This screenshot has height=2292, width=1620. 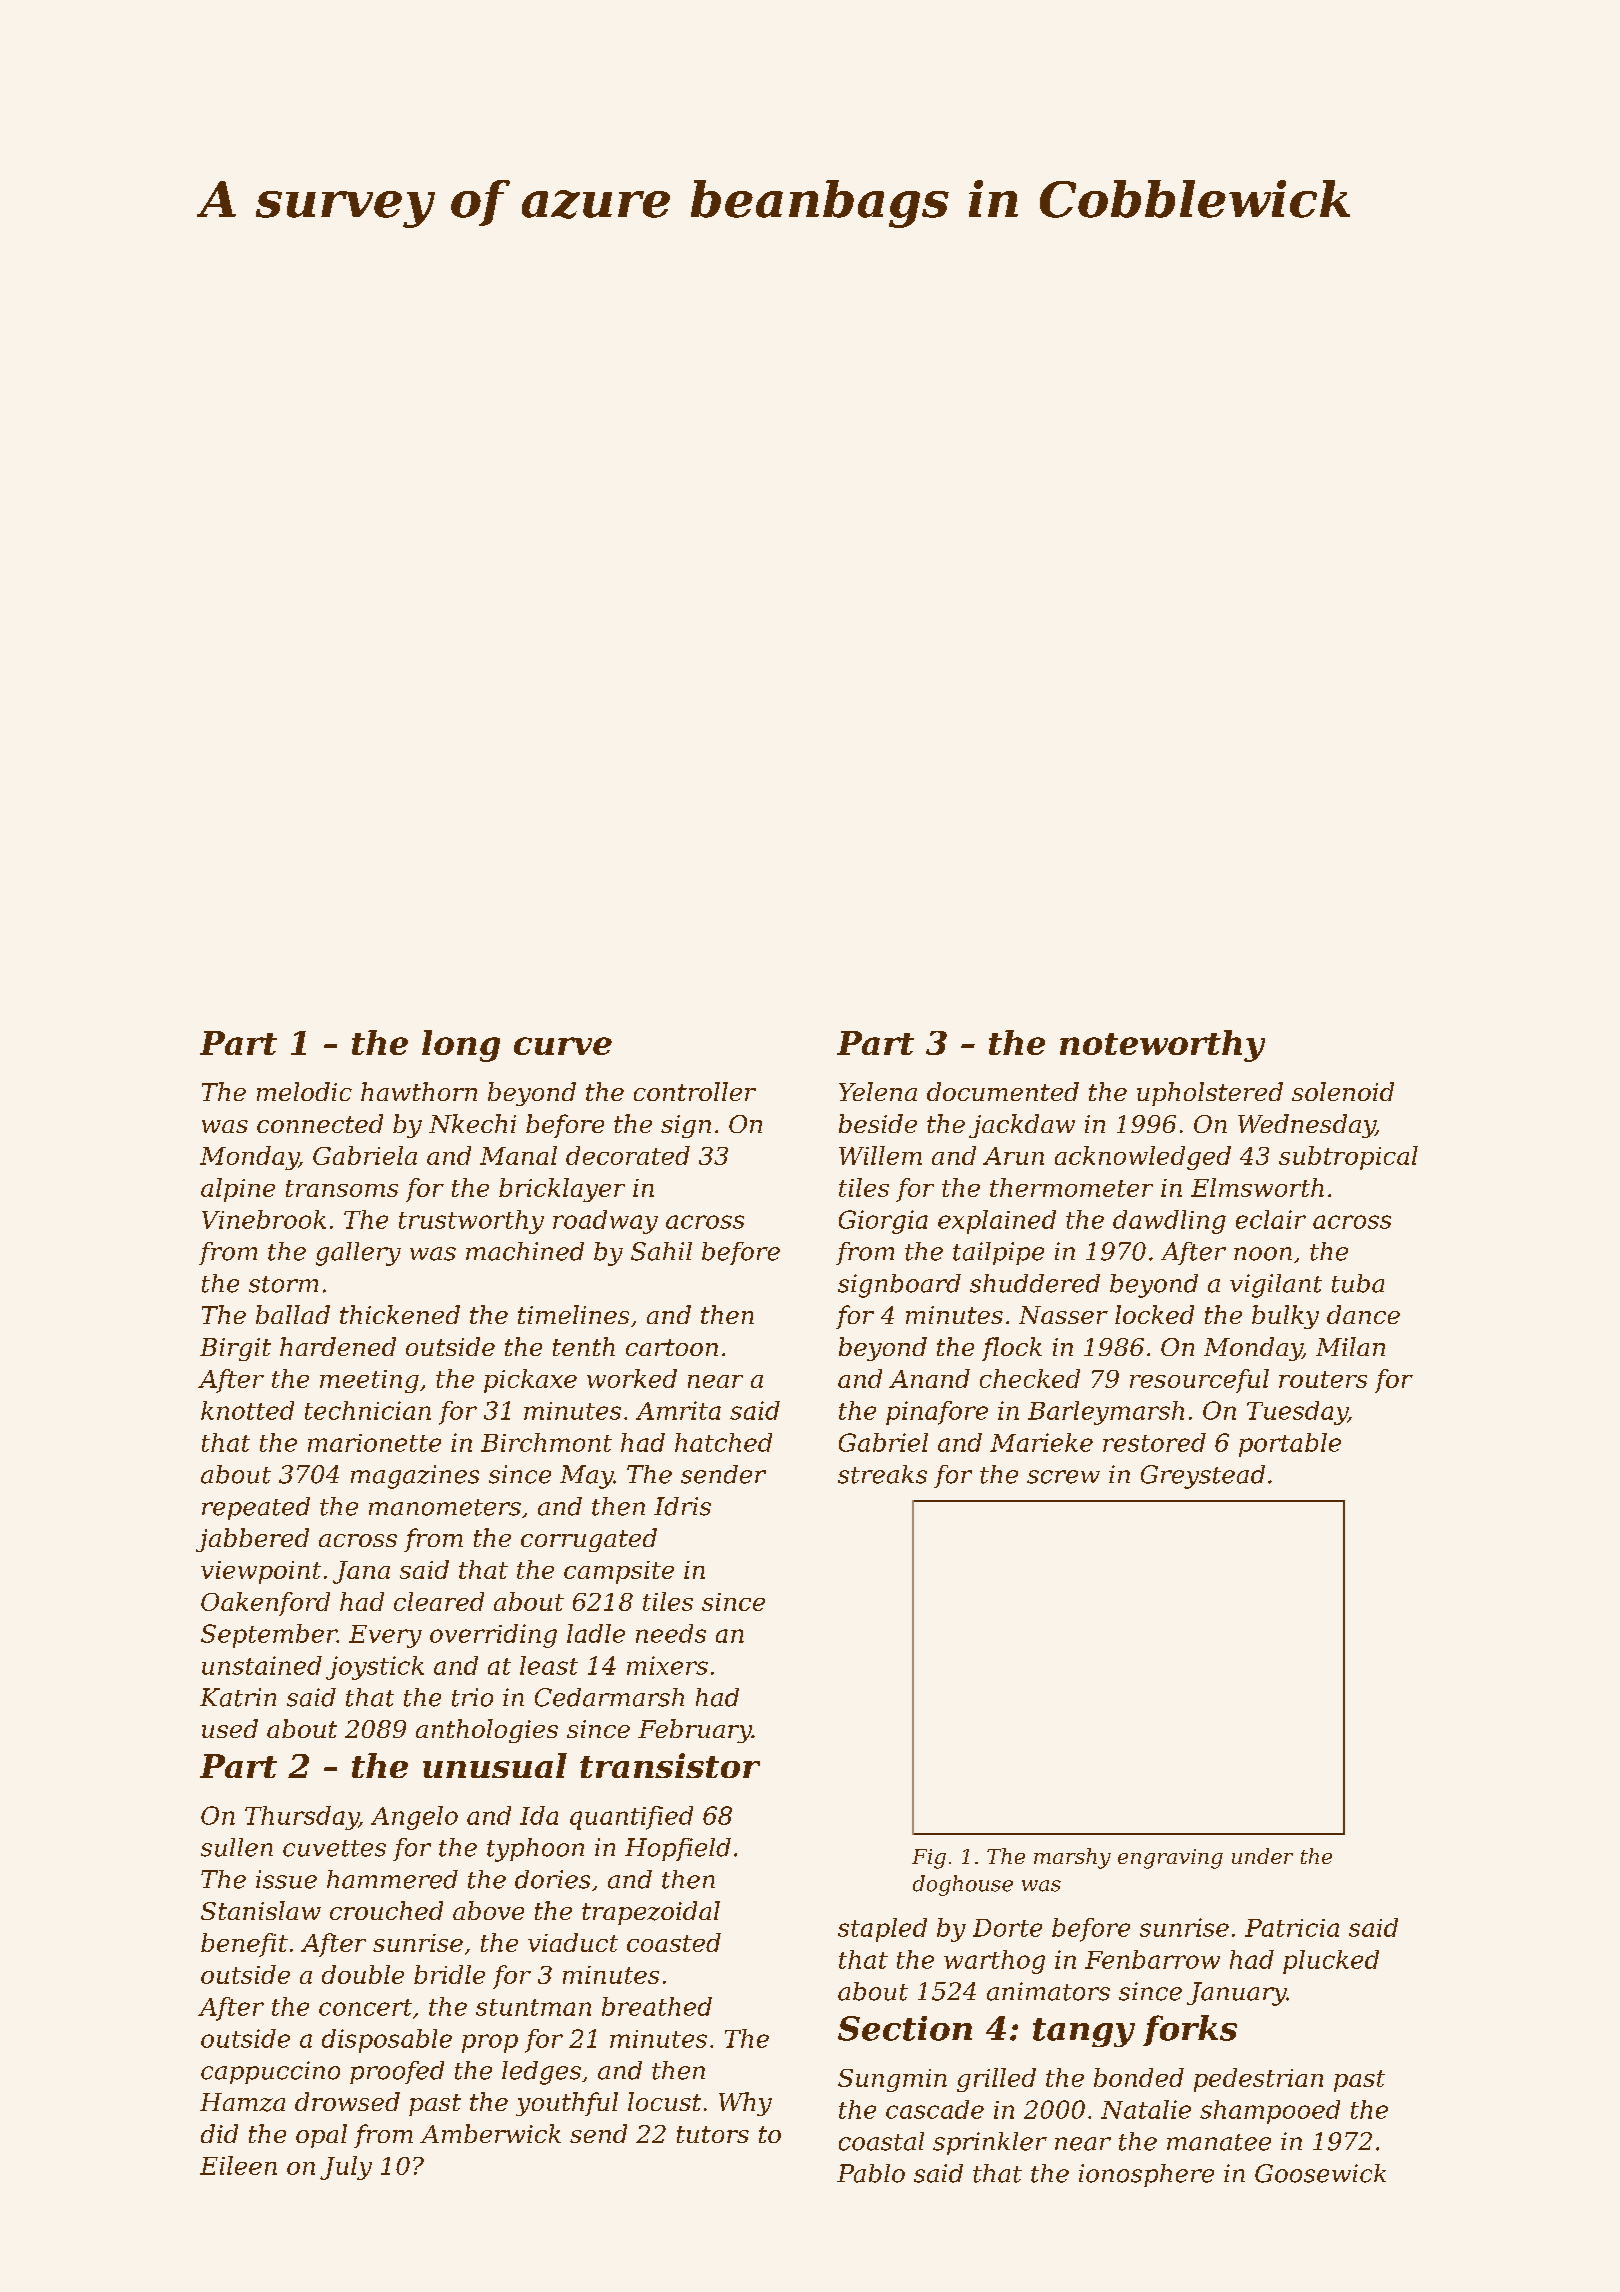 What do you see at coordinates (1320, 2173) in the screenshot?
I see `Goosewick` at bounding box center [1320, 2173].
